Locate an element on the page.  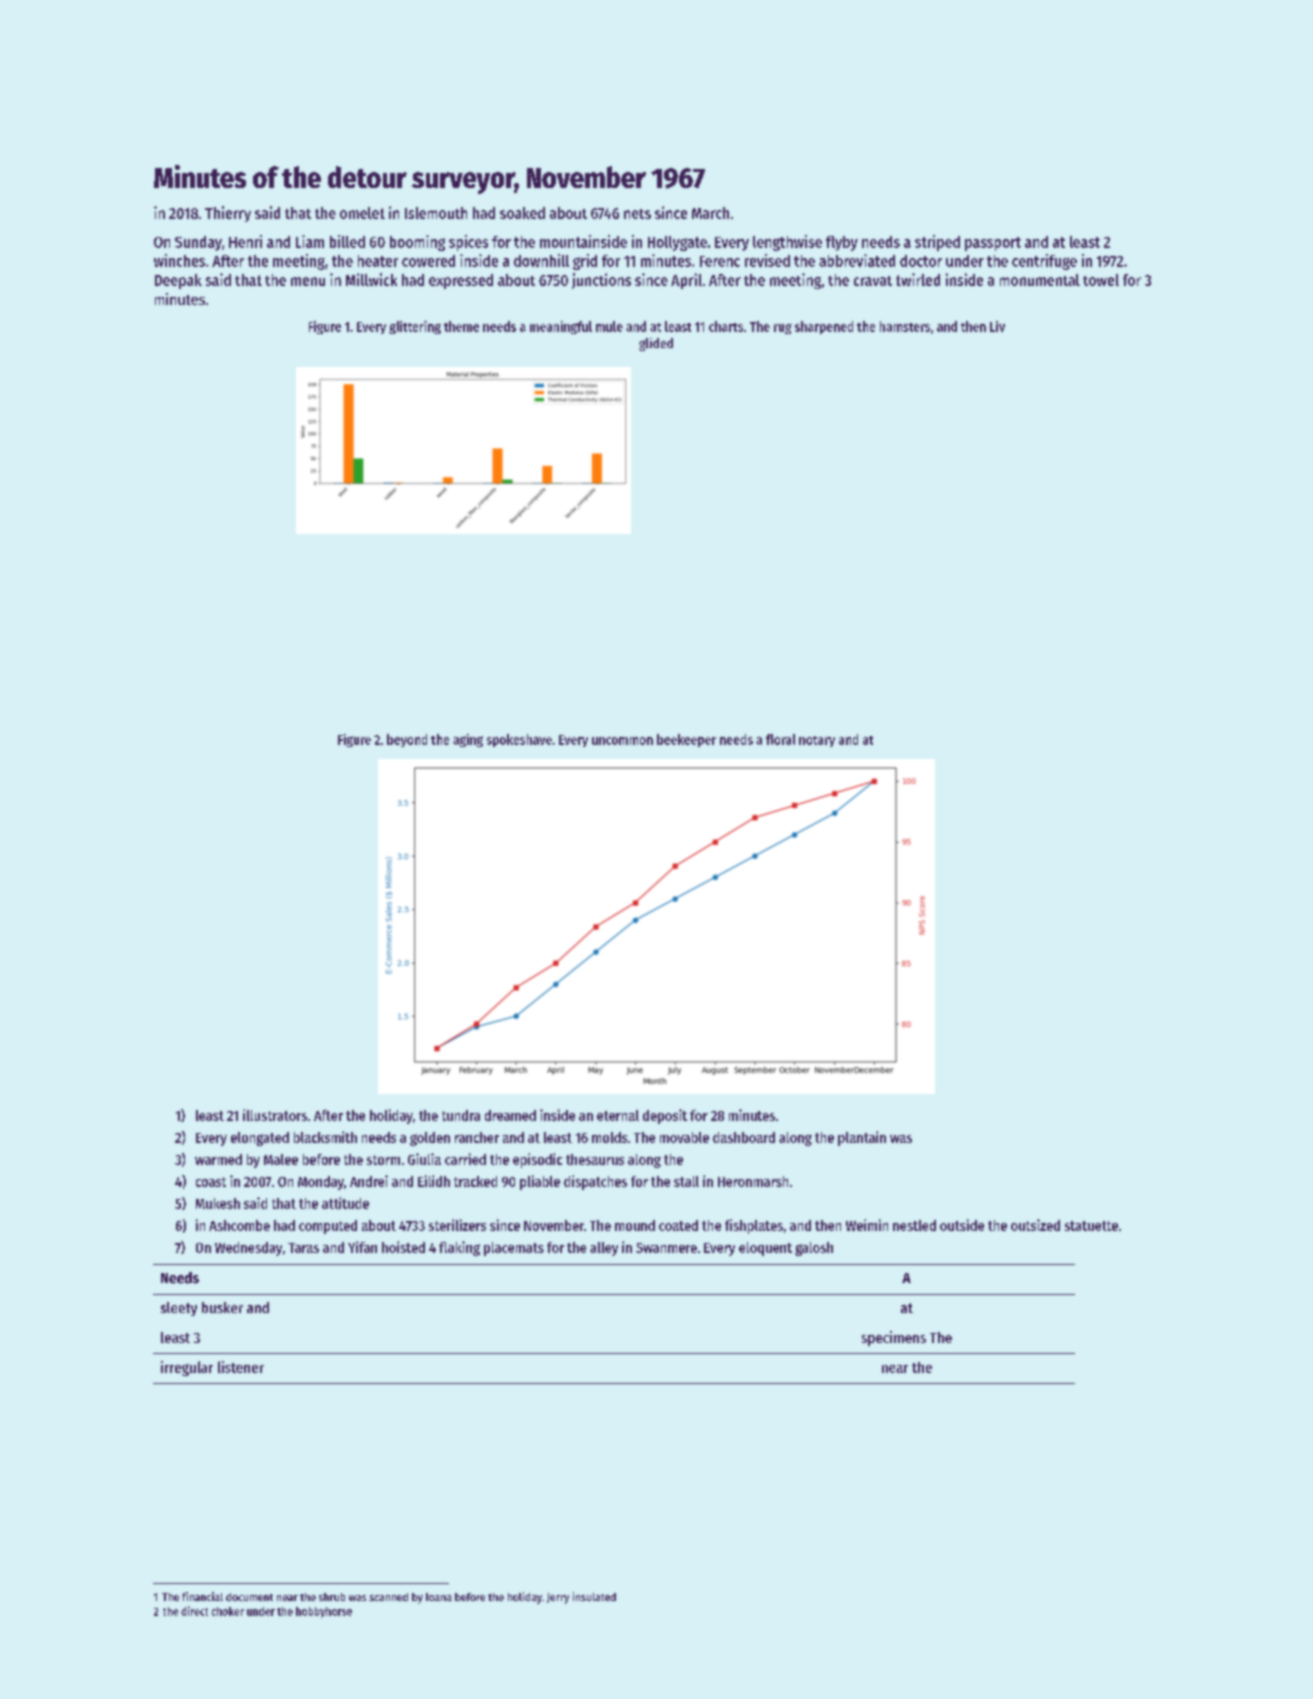
floral is located at coordinates (780, 739).
